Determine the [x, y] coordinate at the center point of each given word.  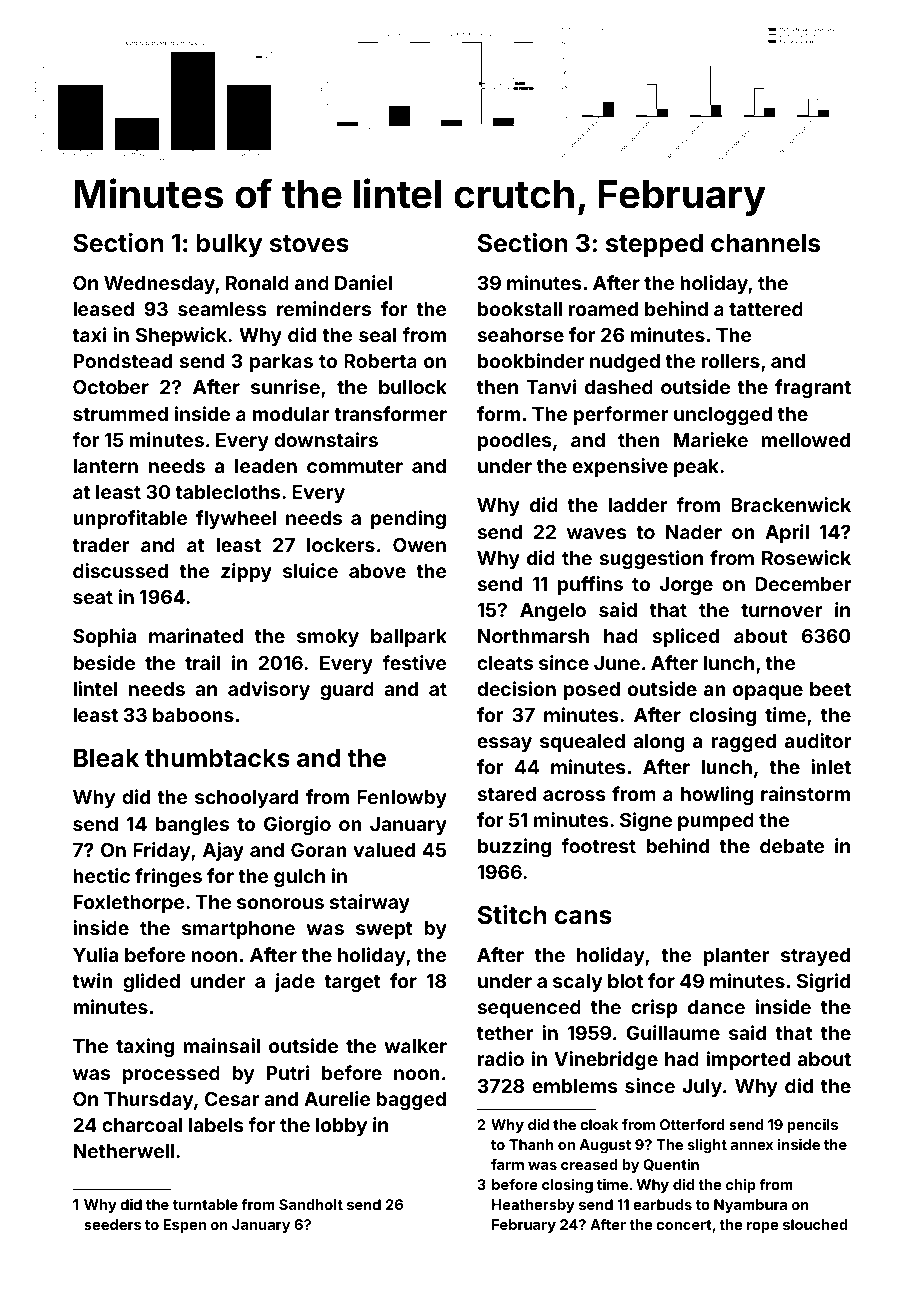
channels [765, 243]
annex [752, 1146]
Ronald [257, 283]
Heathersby [533, 1206]
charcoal [142, 1125]
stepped [654, 245]
